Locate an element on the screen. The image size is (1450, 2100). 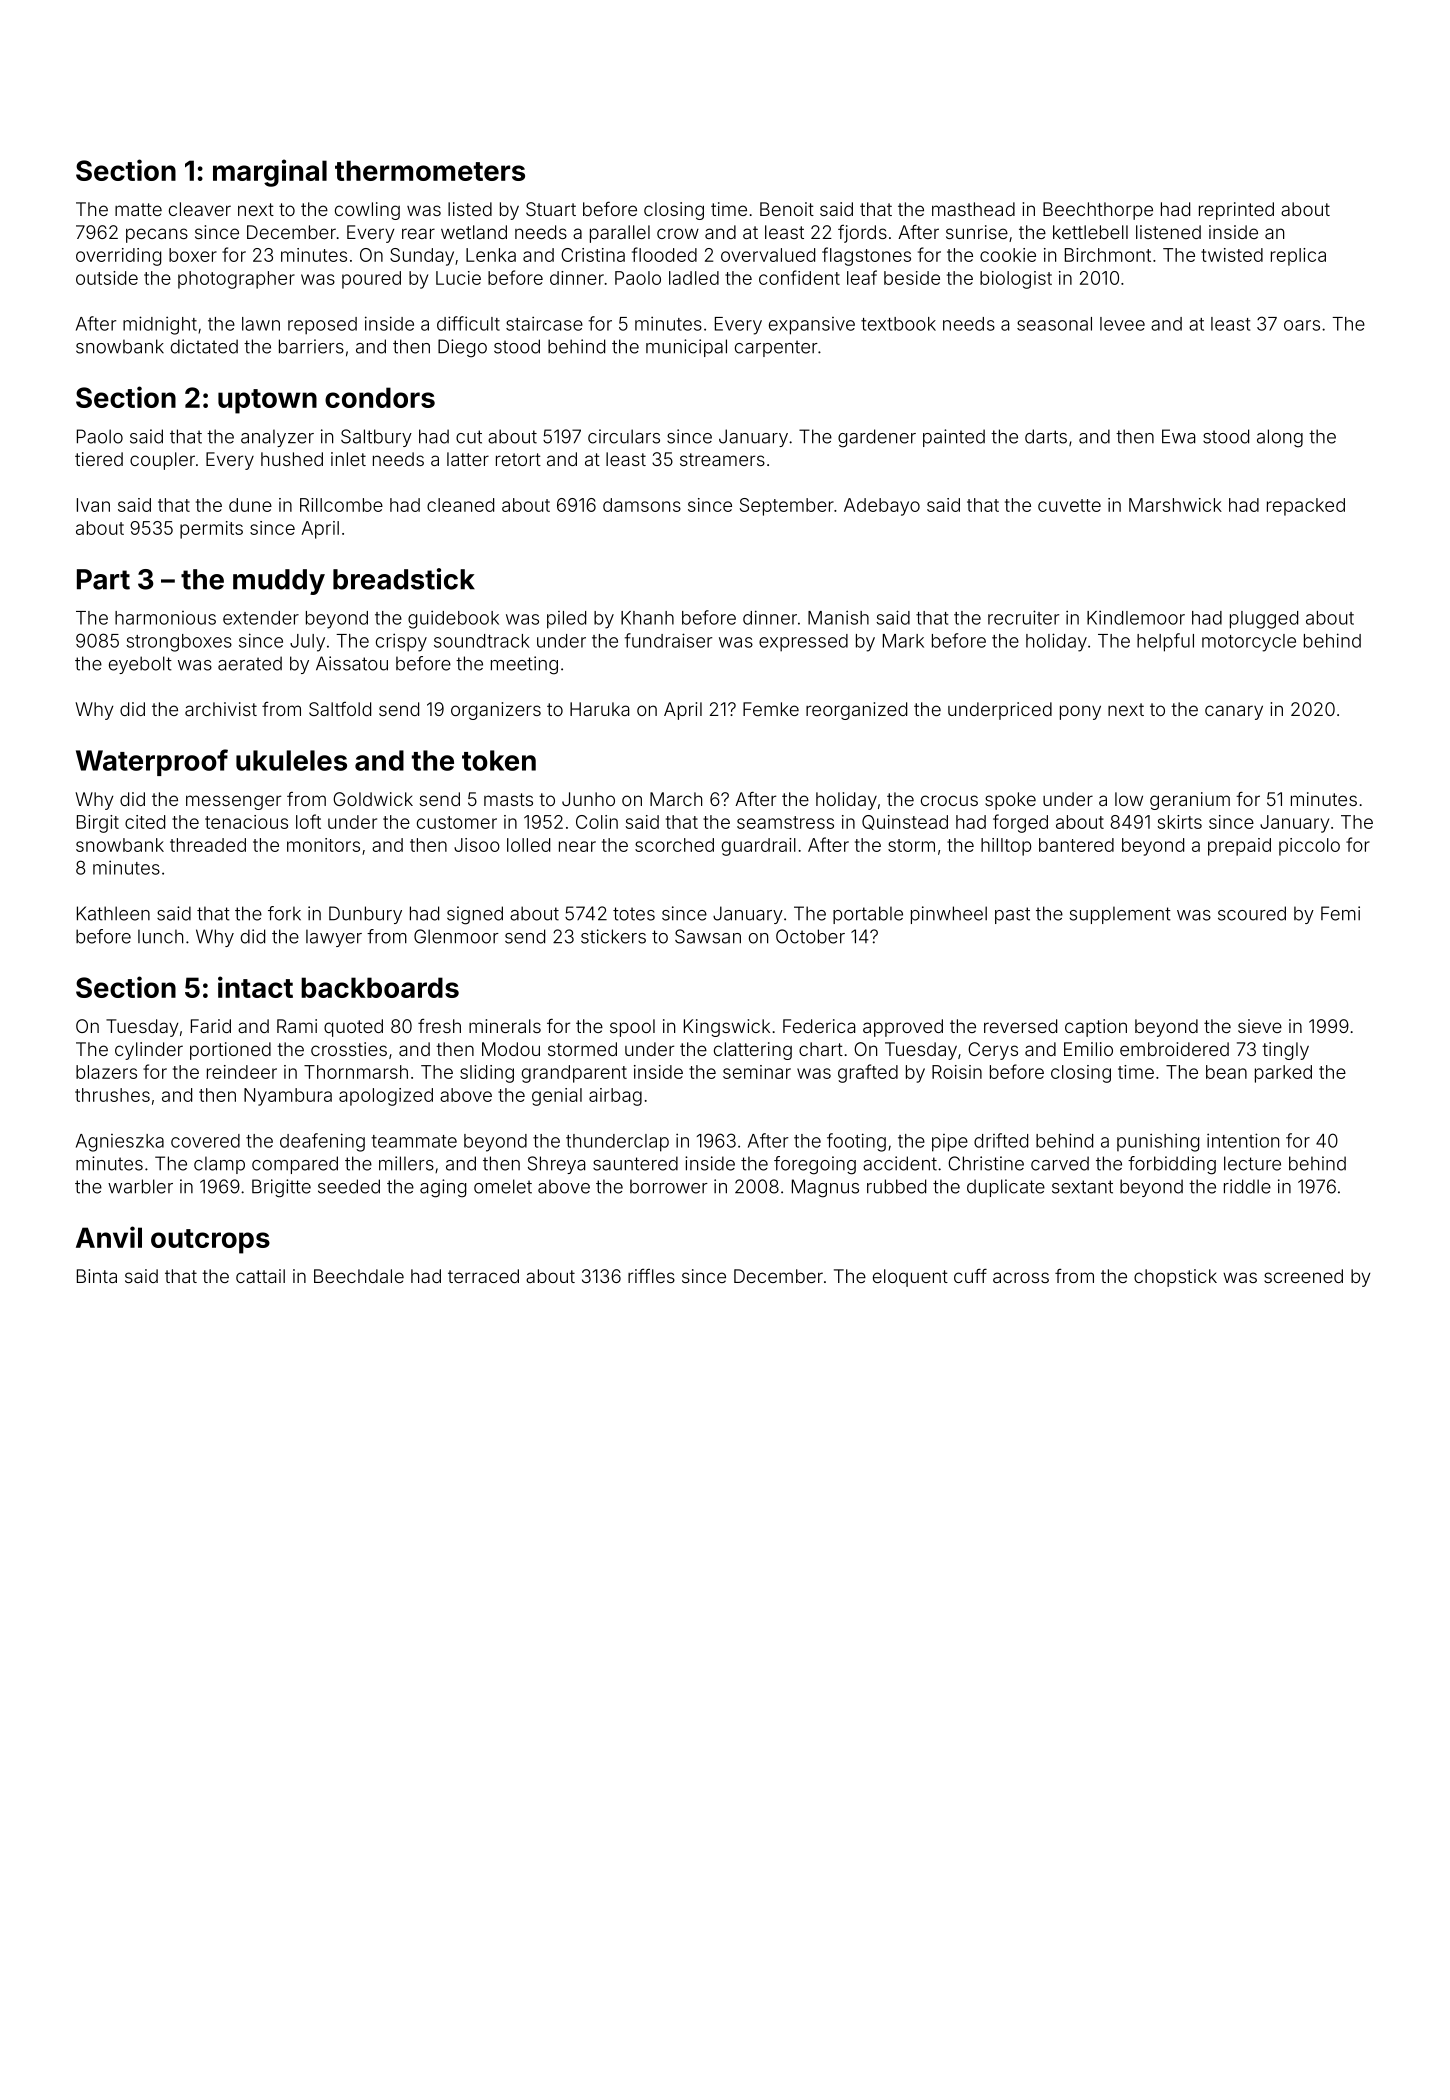
prepaid is located at coordinates (1239, 847).
